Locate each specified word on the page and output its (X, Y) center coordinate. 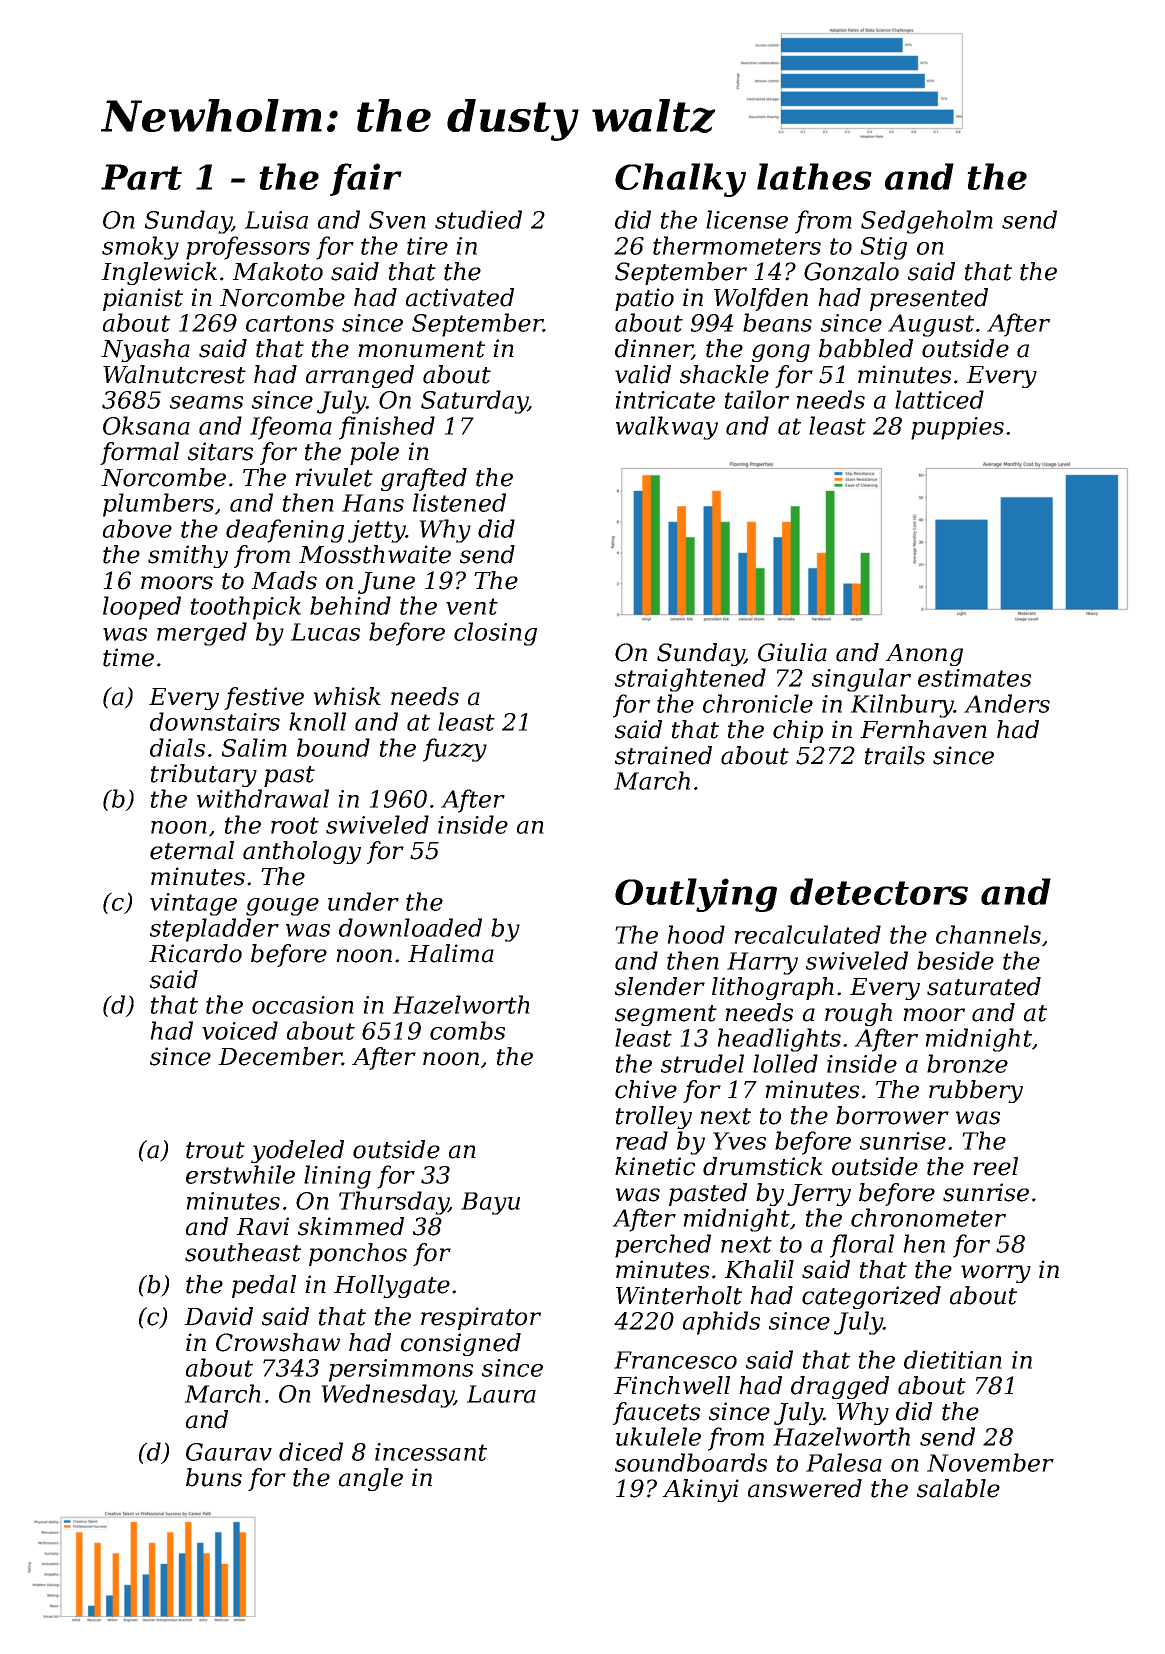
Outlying (696, 895)
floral (862, 1246)
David (218, 1316)
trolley (654, 1117)
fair (366, 179)
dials (177, 747)
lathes (814, 176)
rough (858, 1014)
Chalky (680, 180)
